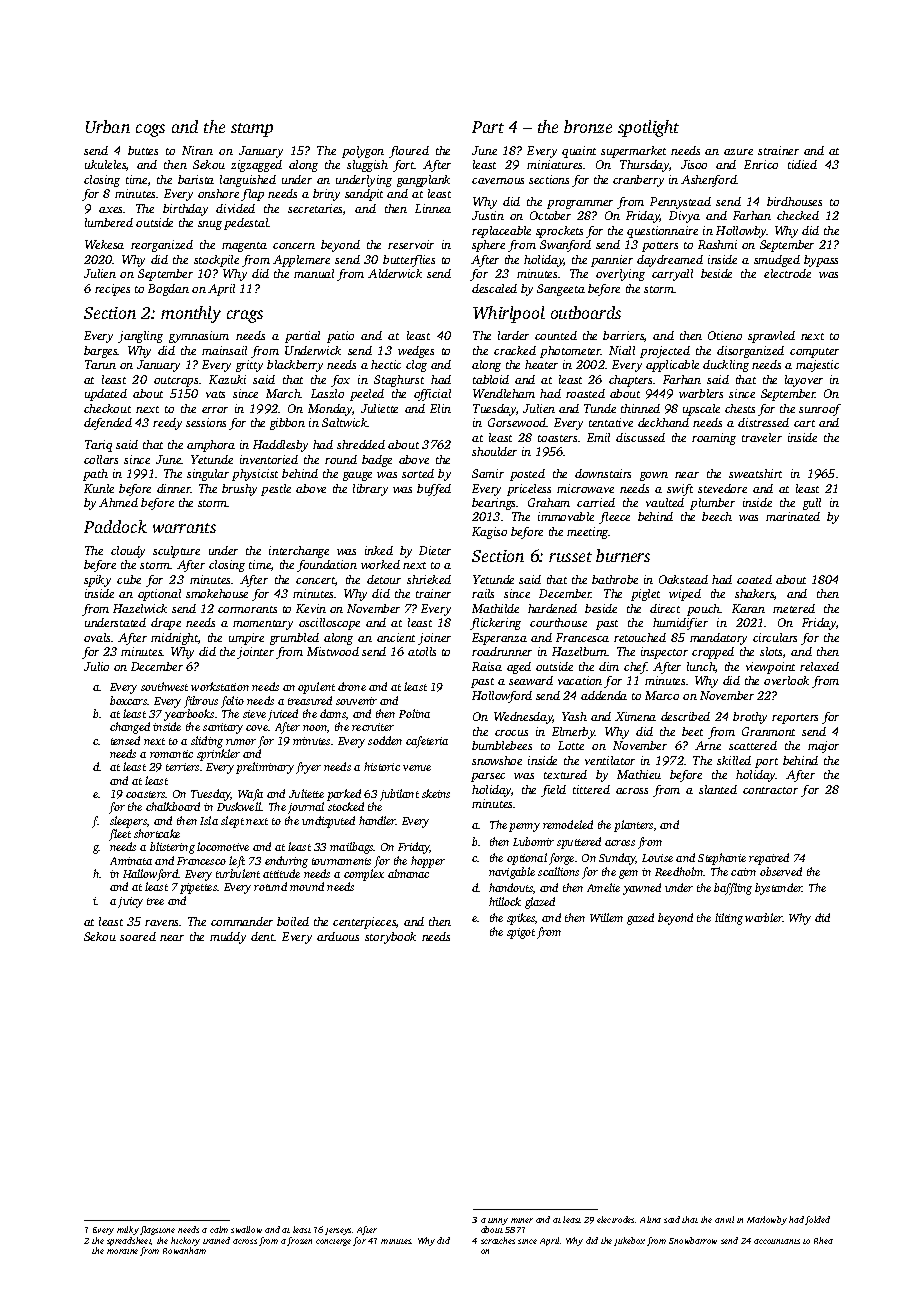 This document has width=924, height=1308. I want to click on Thursday, so click(644, 166).
